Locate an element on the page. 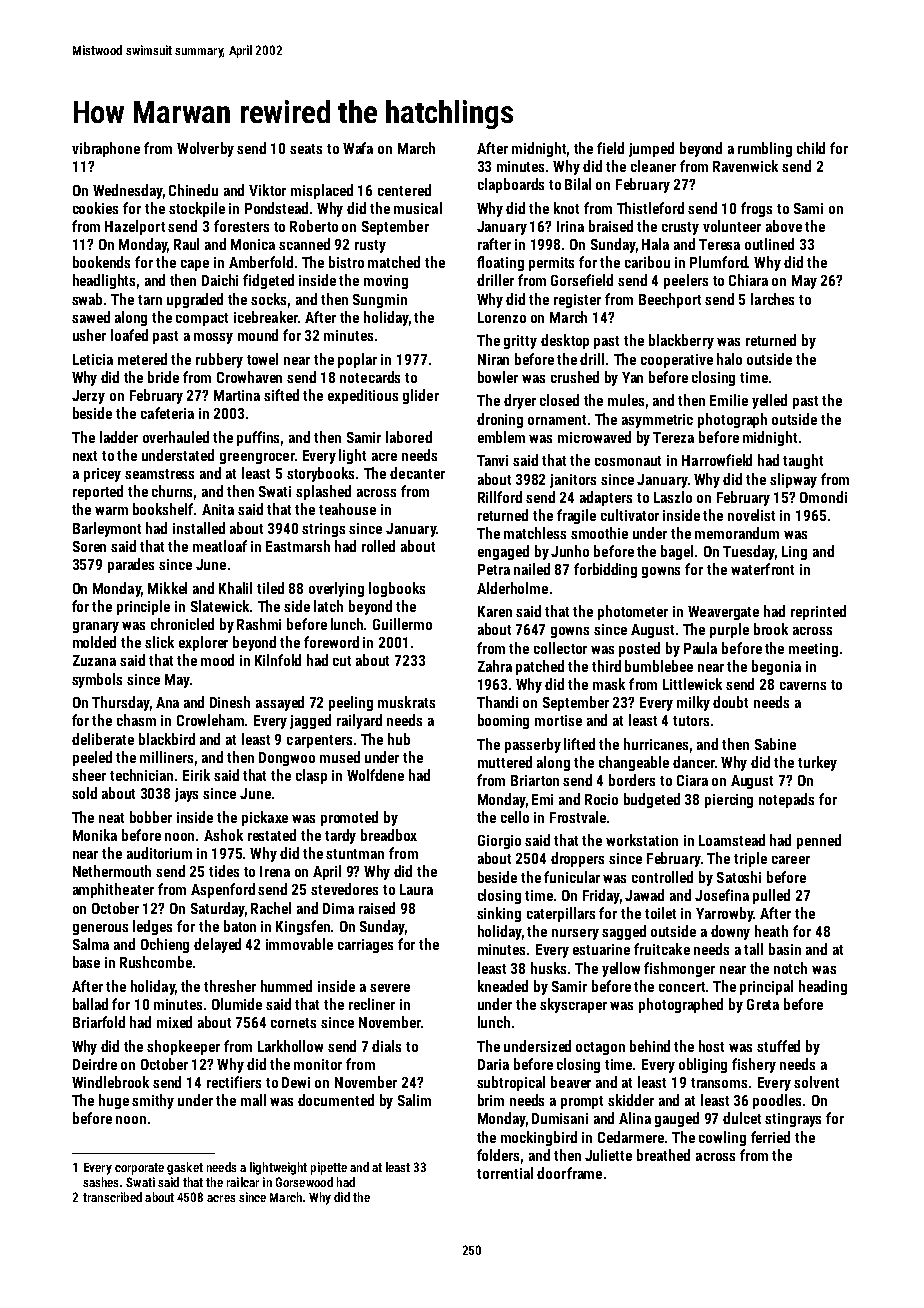 The width and height of the image is (924, 1308). Wafa is located at coordinates (358, 148).
